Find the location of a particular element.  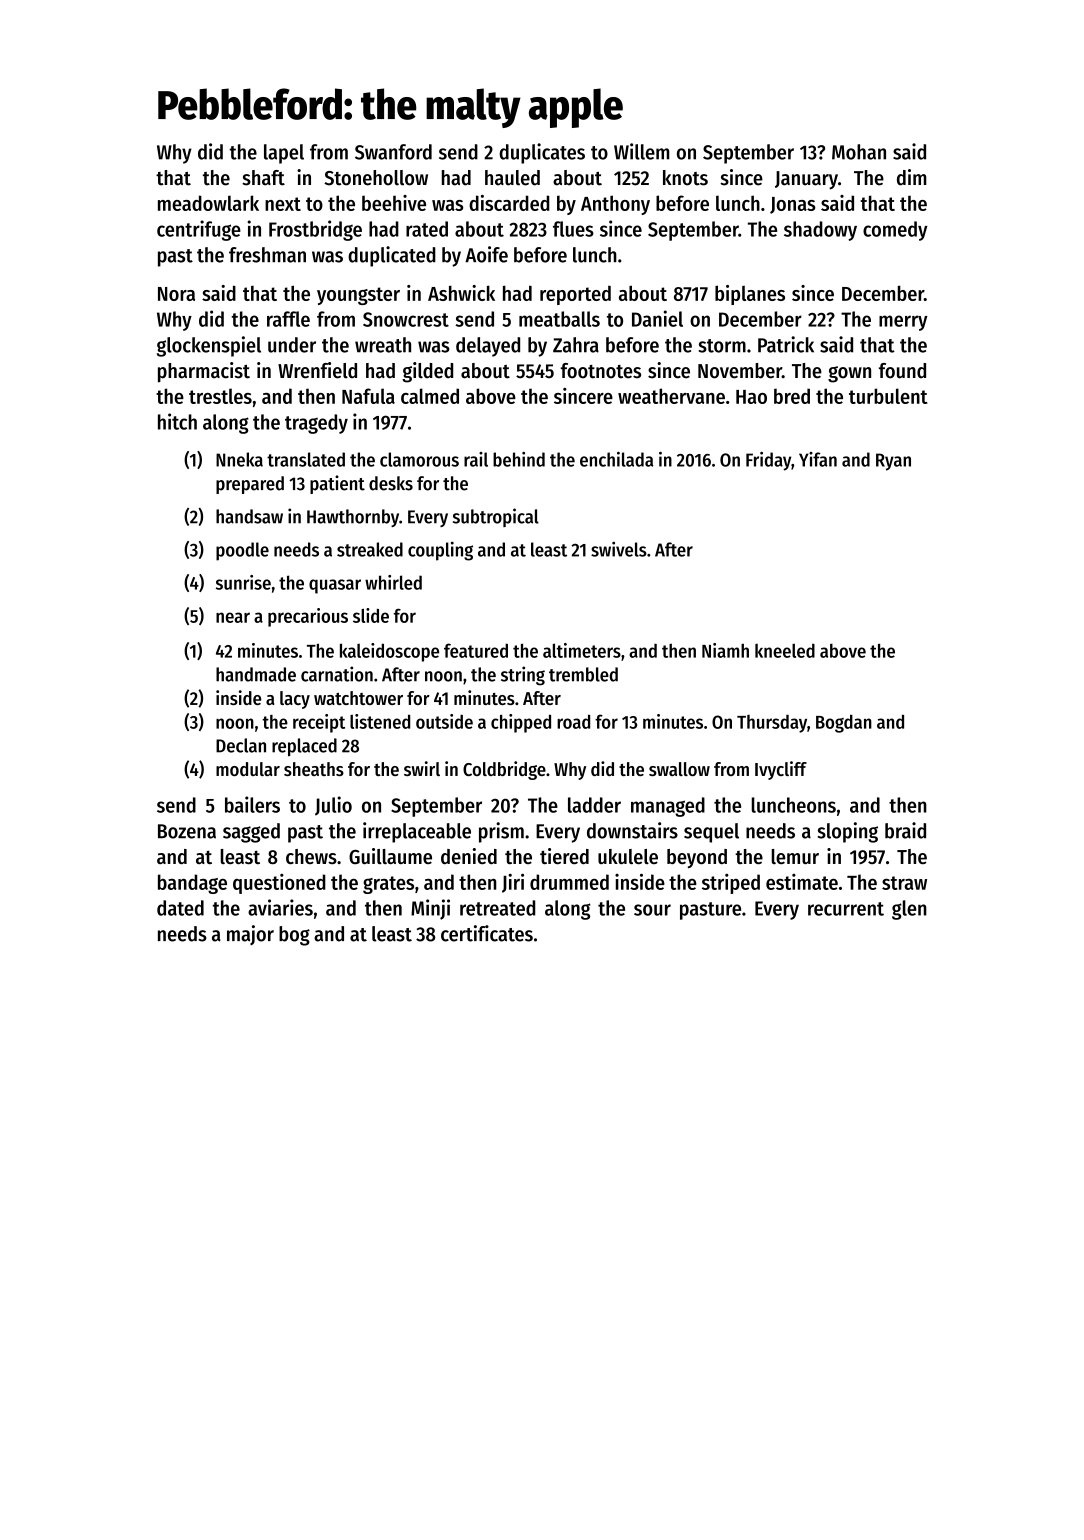

lapel is located at coordinates (284, 154).
